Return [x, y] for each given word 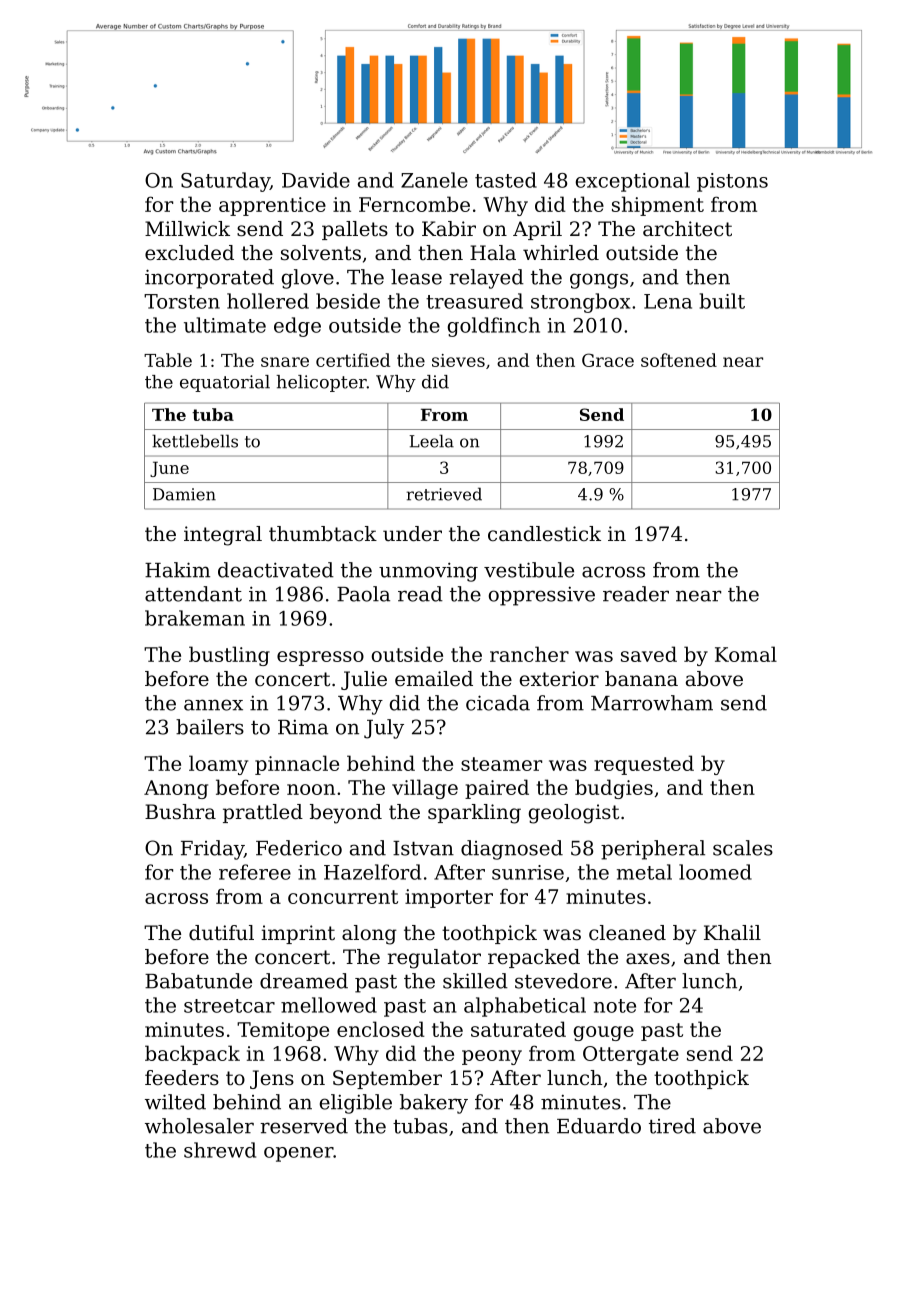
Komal [746, 654]
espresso [320, 658]
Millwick [187, 228]
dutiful [221, 932]
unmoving [428, 572]
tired [672, 1126]
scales [743, 848]
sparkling [474, 814]
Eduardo [599, 1126]
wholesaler [199, 1126]
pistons [732, 182]
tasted [506, 180]
